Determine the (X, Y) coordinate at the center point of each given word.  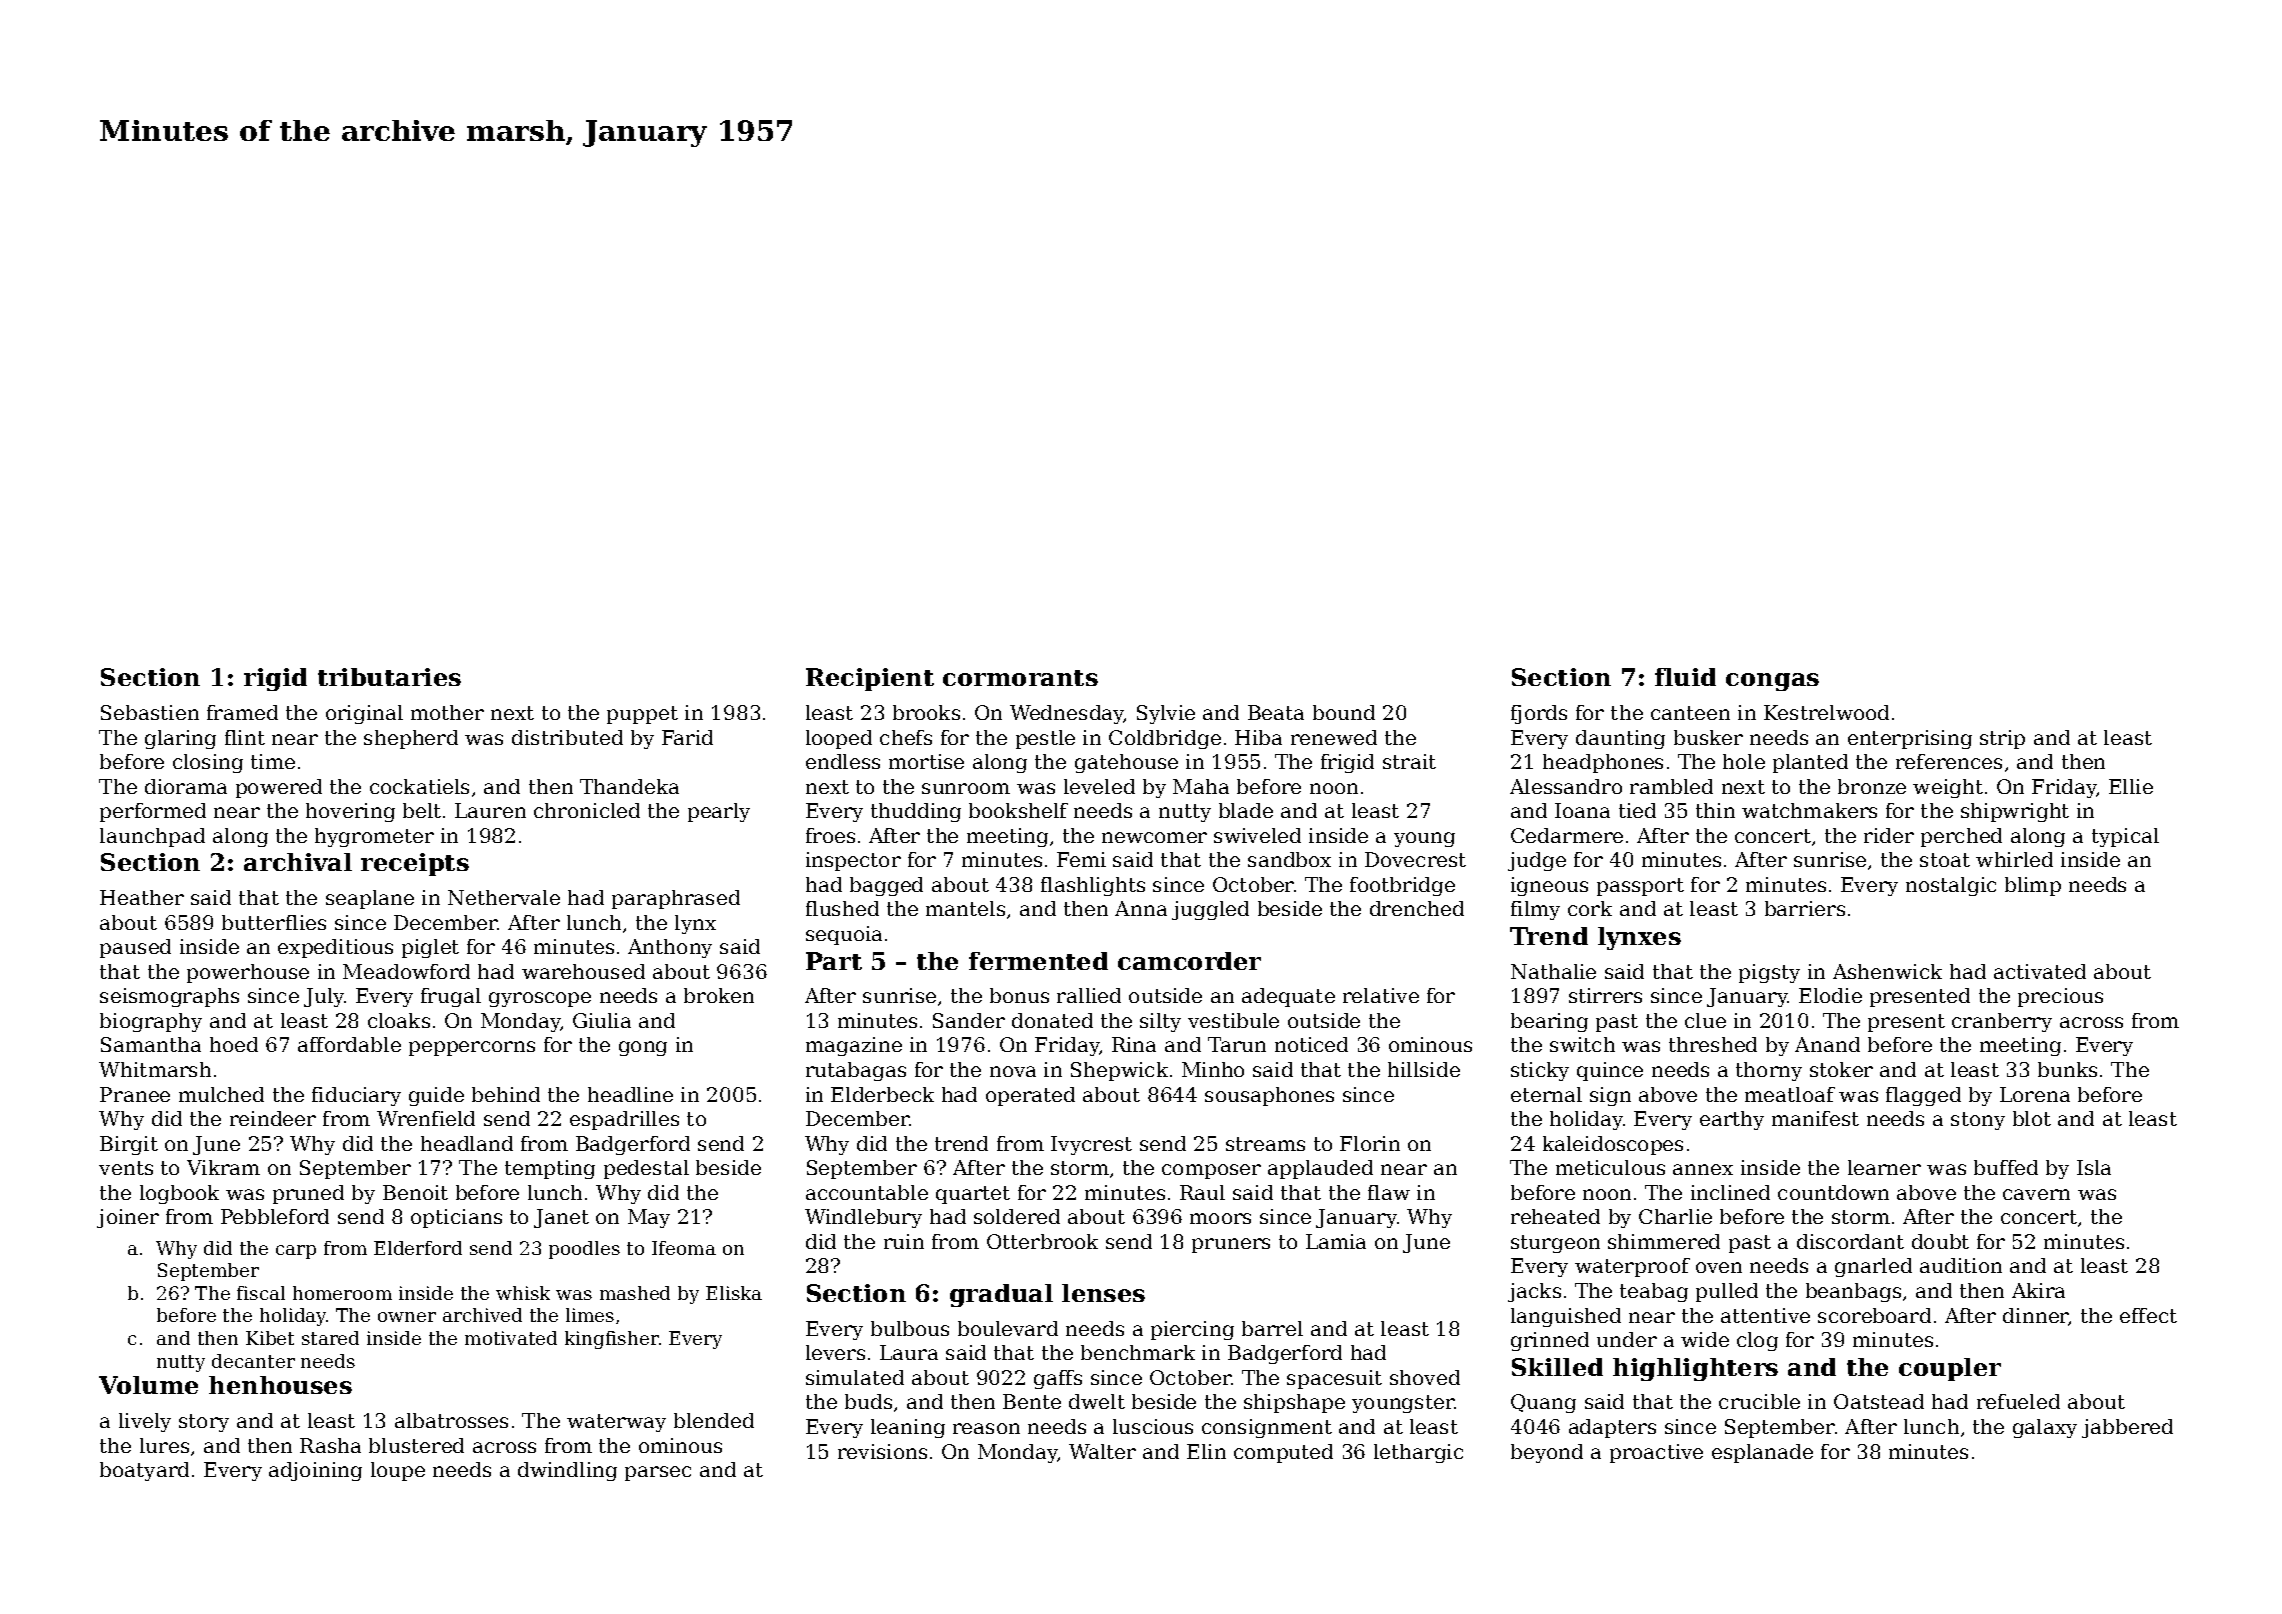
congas (1772, 682)
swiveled (1257, 835)
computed (1283, 1453)
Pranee (135, 1094)
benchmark (1138, 1352)
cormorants (1020, 678)
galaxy (2045, 1428)
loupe (398, 1471)
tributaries (389, 677)
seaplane (370, 899)
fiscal (261, 1293)
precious (2060, 997)
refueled (2018, 1401)
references (1949, 761)
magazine (854, 1046)
